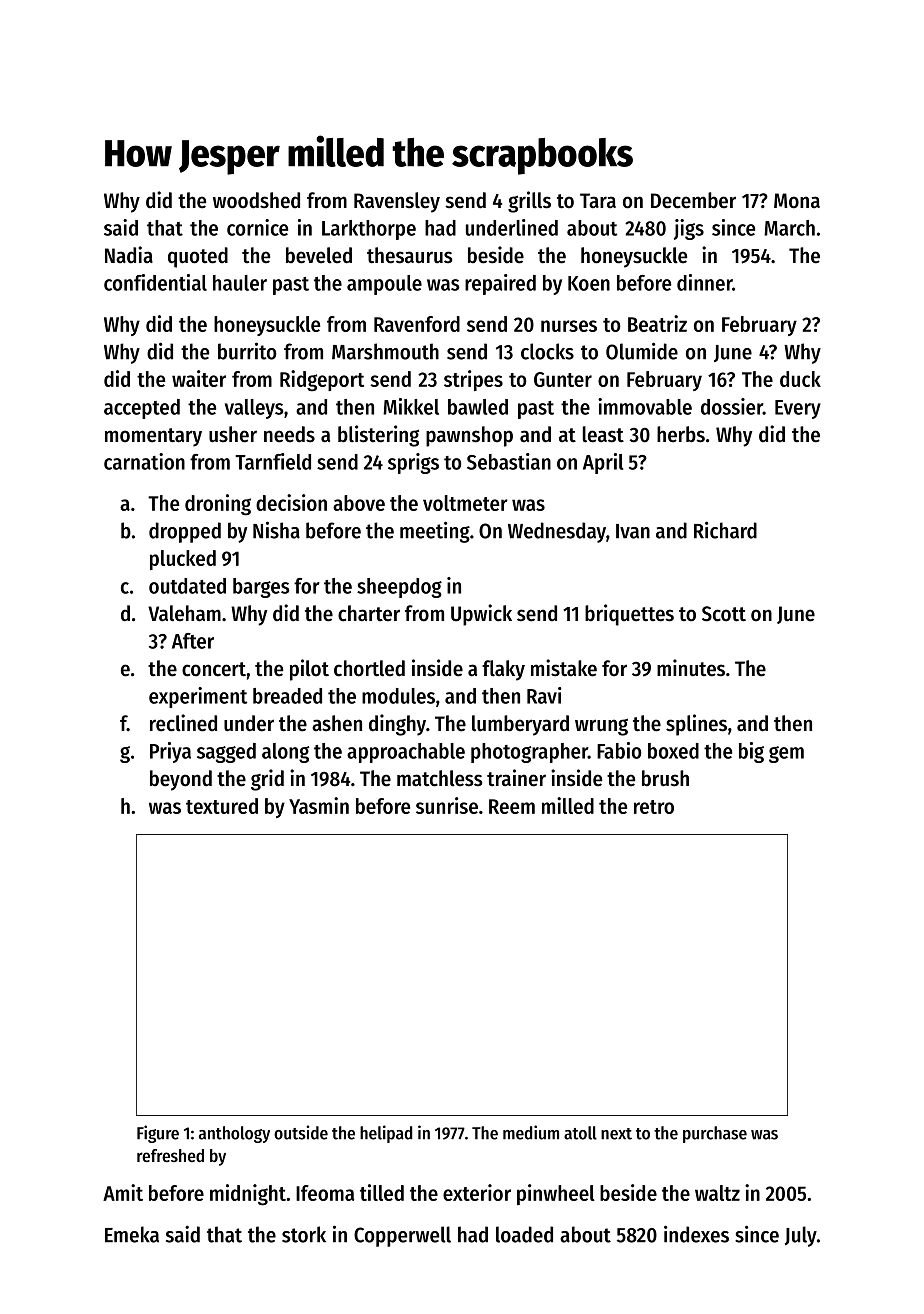  Describe the element at coordinates (512, 806) in the image. I see `Reem` at that location.
